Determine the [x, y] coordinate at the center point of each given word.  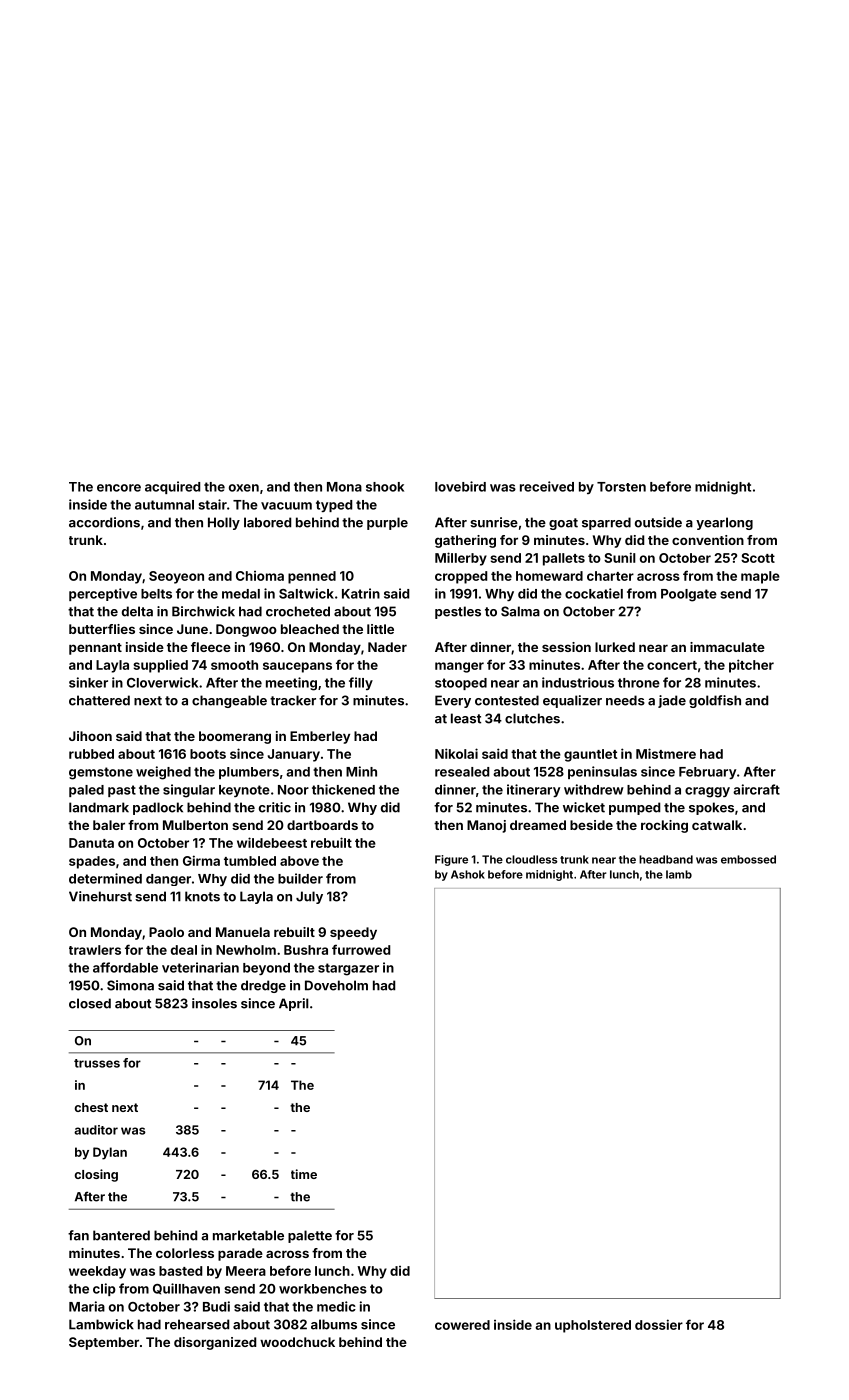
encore [119, 488]
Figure [451, 860]
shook [385, 487]
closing [96, 1175]
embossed [748, 859]
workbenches [323, 1289]
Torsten [621, 487]
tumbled [250, 861]
